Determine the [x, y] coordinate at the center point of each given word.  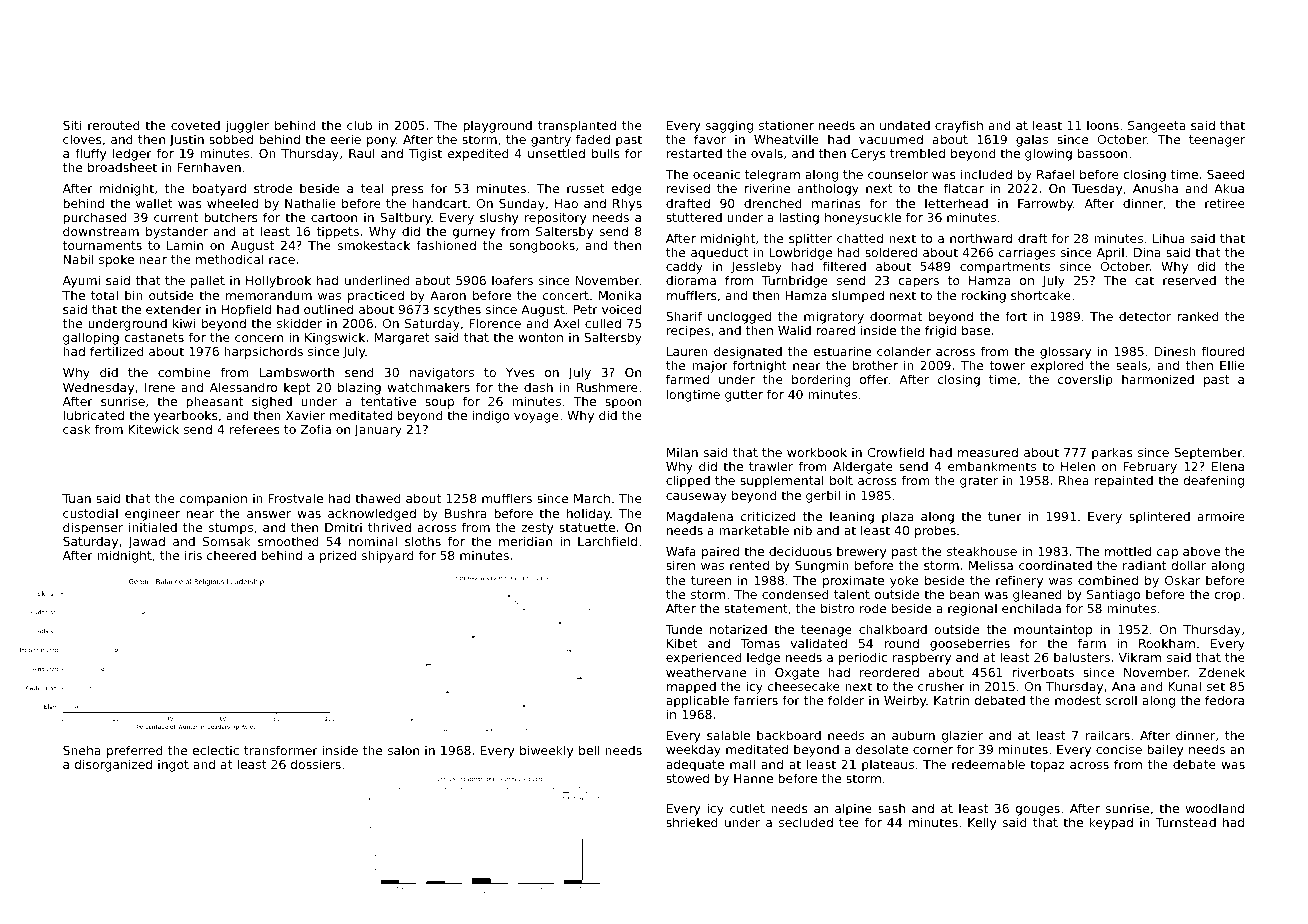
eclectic [215, 750]
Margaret [402, 339]
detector [1145, 316]
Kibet [682, 643]
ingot [173, 765]
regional [972, 609]
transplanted [577, 126]
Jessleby [756, 267]
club [359, 125]
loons [1103, 125]
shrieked [692, 822]
